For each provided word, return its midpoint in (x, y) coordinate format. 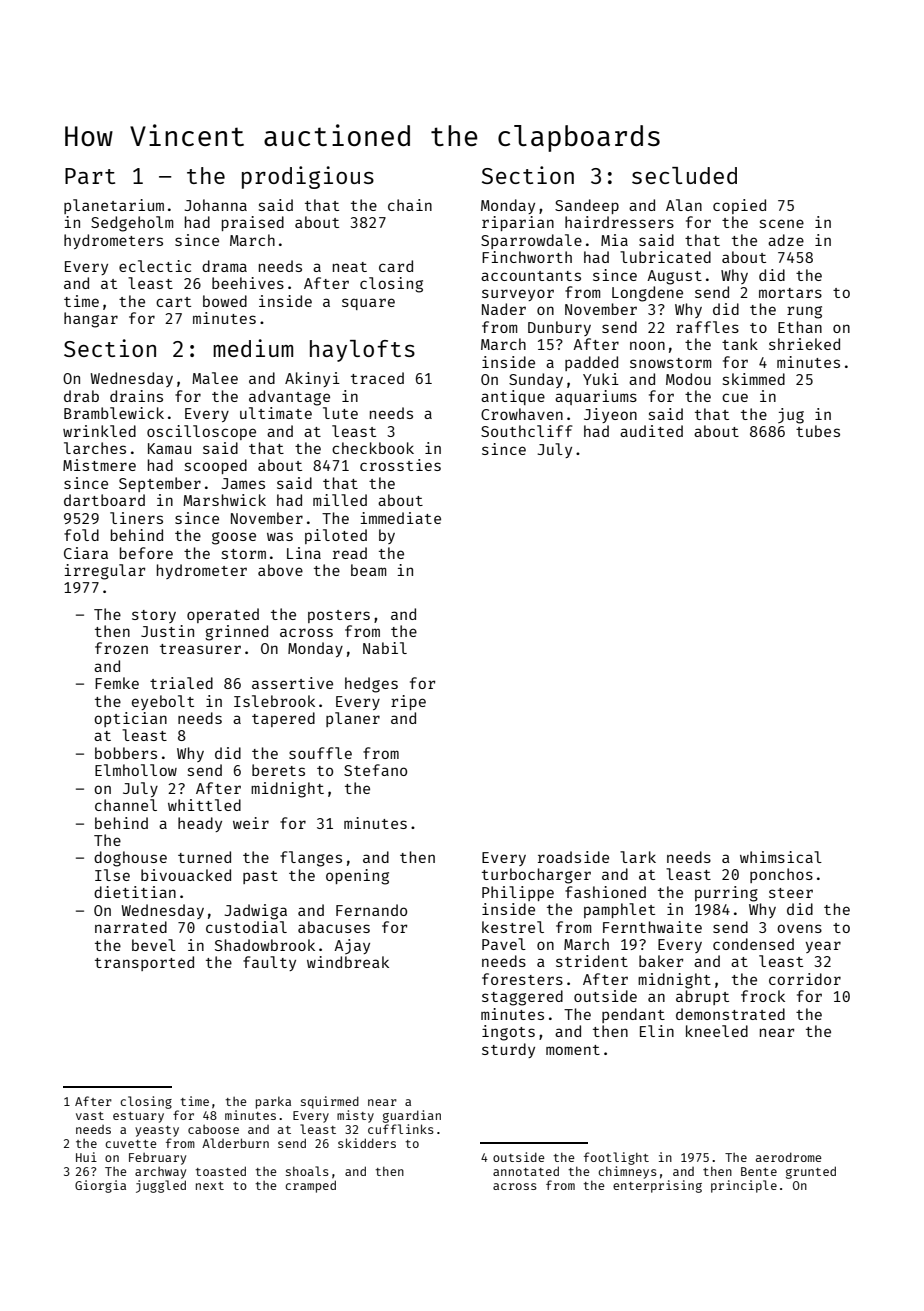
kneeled (717, 1031)
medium (253, 348)
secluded (684, 175)
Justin (167, 631)
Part (90, 176)
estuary (138, 1117)
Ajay (352, 947)
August (674, 277)
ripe (408, 702)
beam (368, 570)
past (260, 877)
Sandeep (587, 206)
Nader (504, 309)
